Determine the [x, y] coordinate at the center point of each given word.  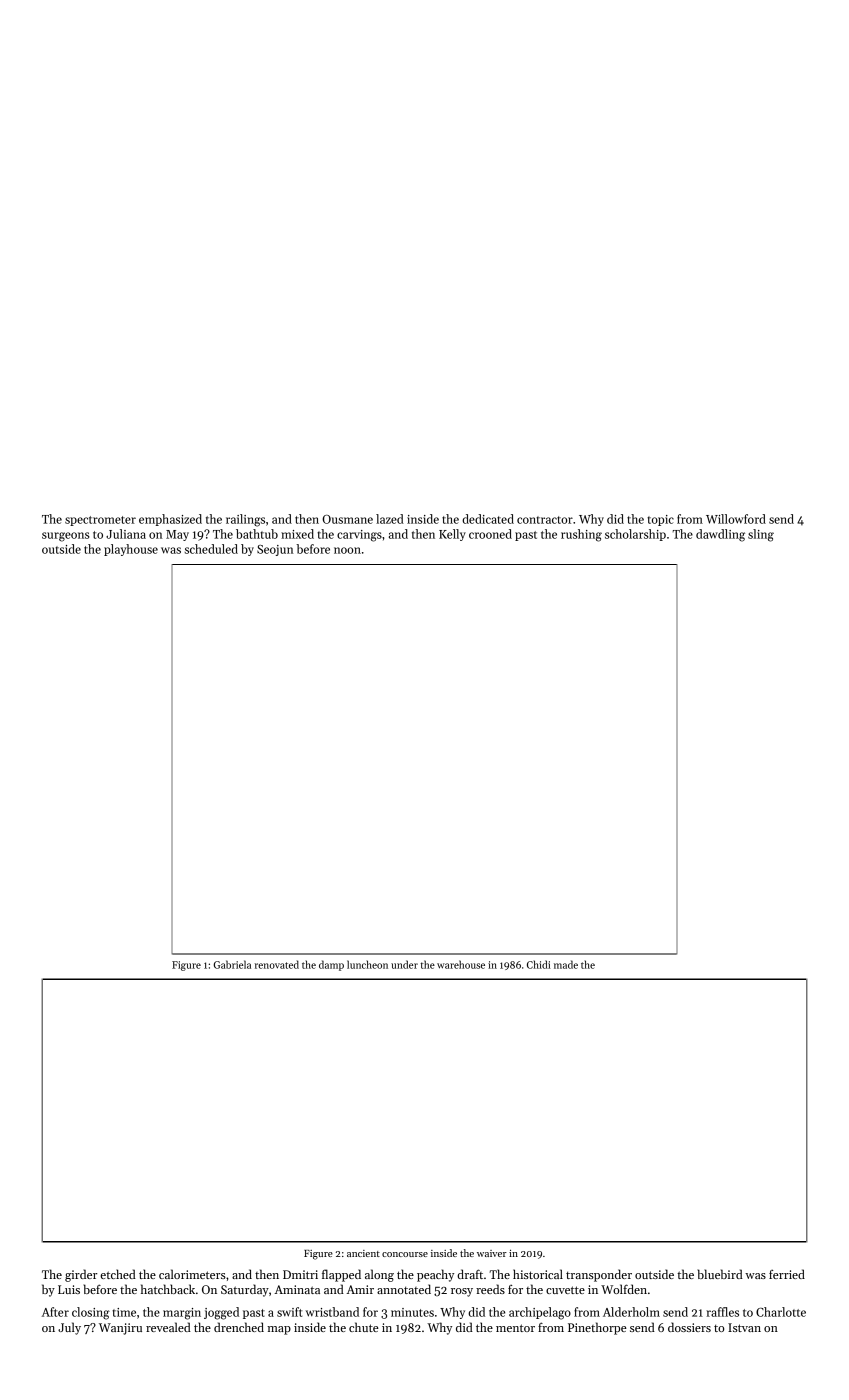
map [279, 1330]
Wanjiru [120, 1329]
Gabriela [232, 964]
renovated [277, 964]
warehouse [461, 964]
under [404, 964]
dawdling [720, 535]
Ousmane [347, 519]
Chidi [539, 964]
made [566, 964]
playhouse [131, 550]
